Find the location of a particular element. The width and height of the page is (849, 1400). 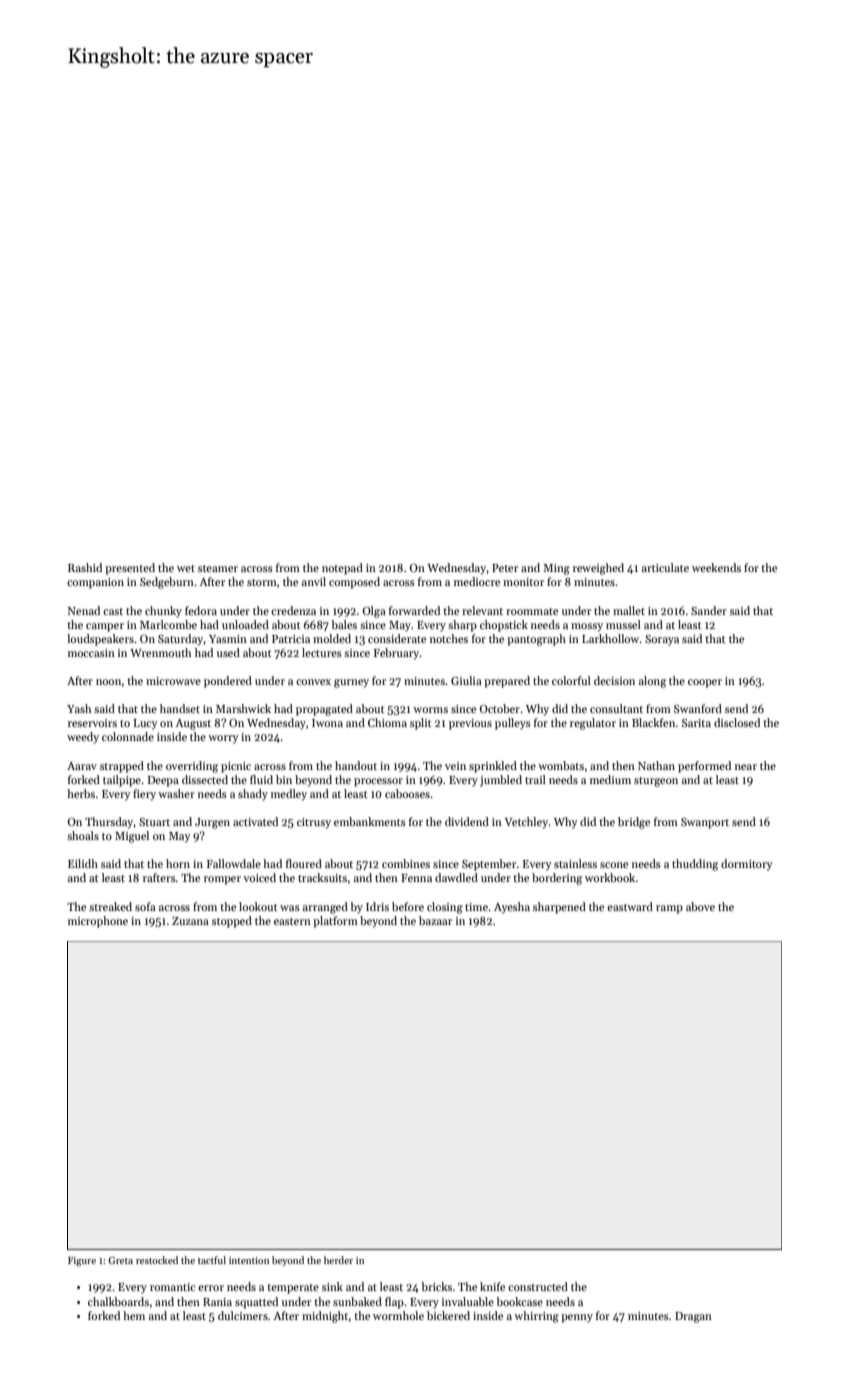

pulleys is located at coordinates (513, 724).
